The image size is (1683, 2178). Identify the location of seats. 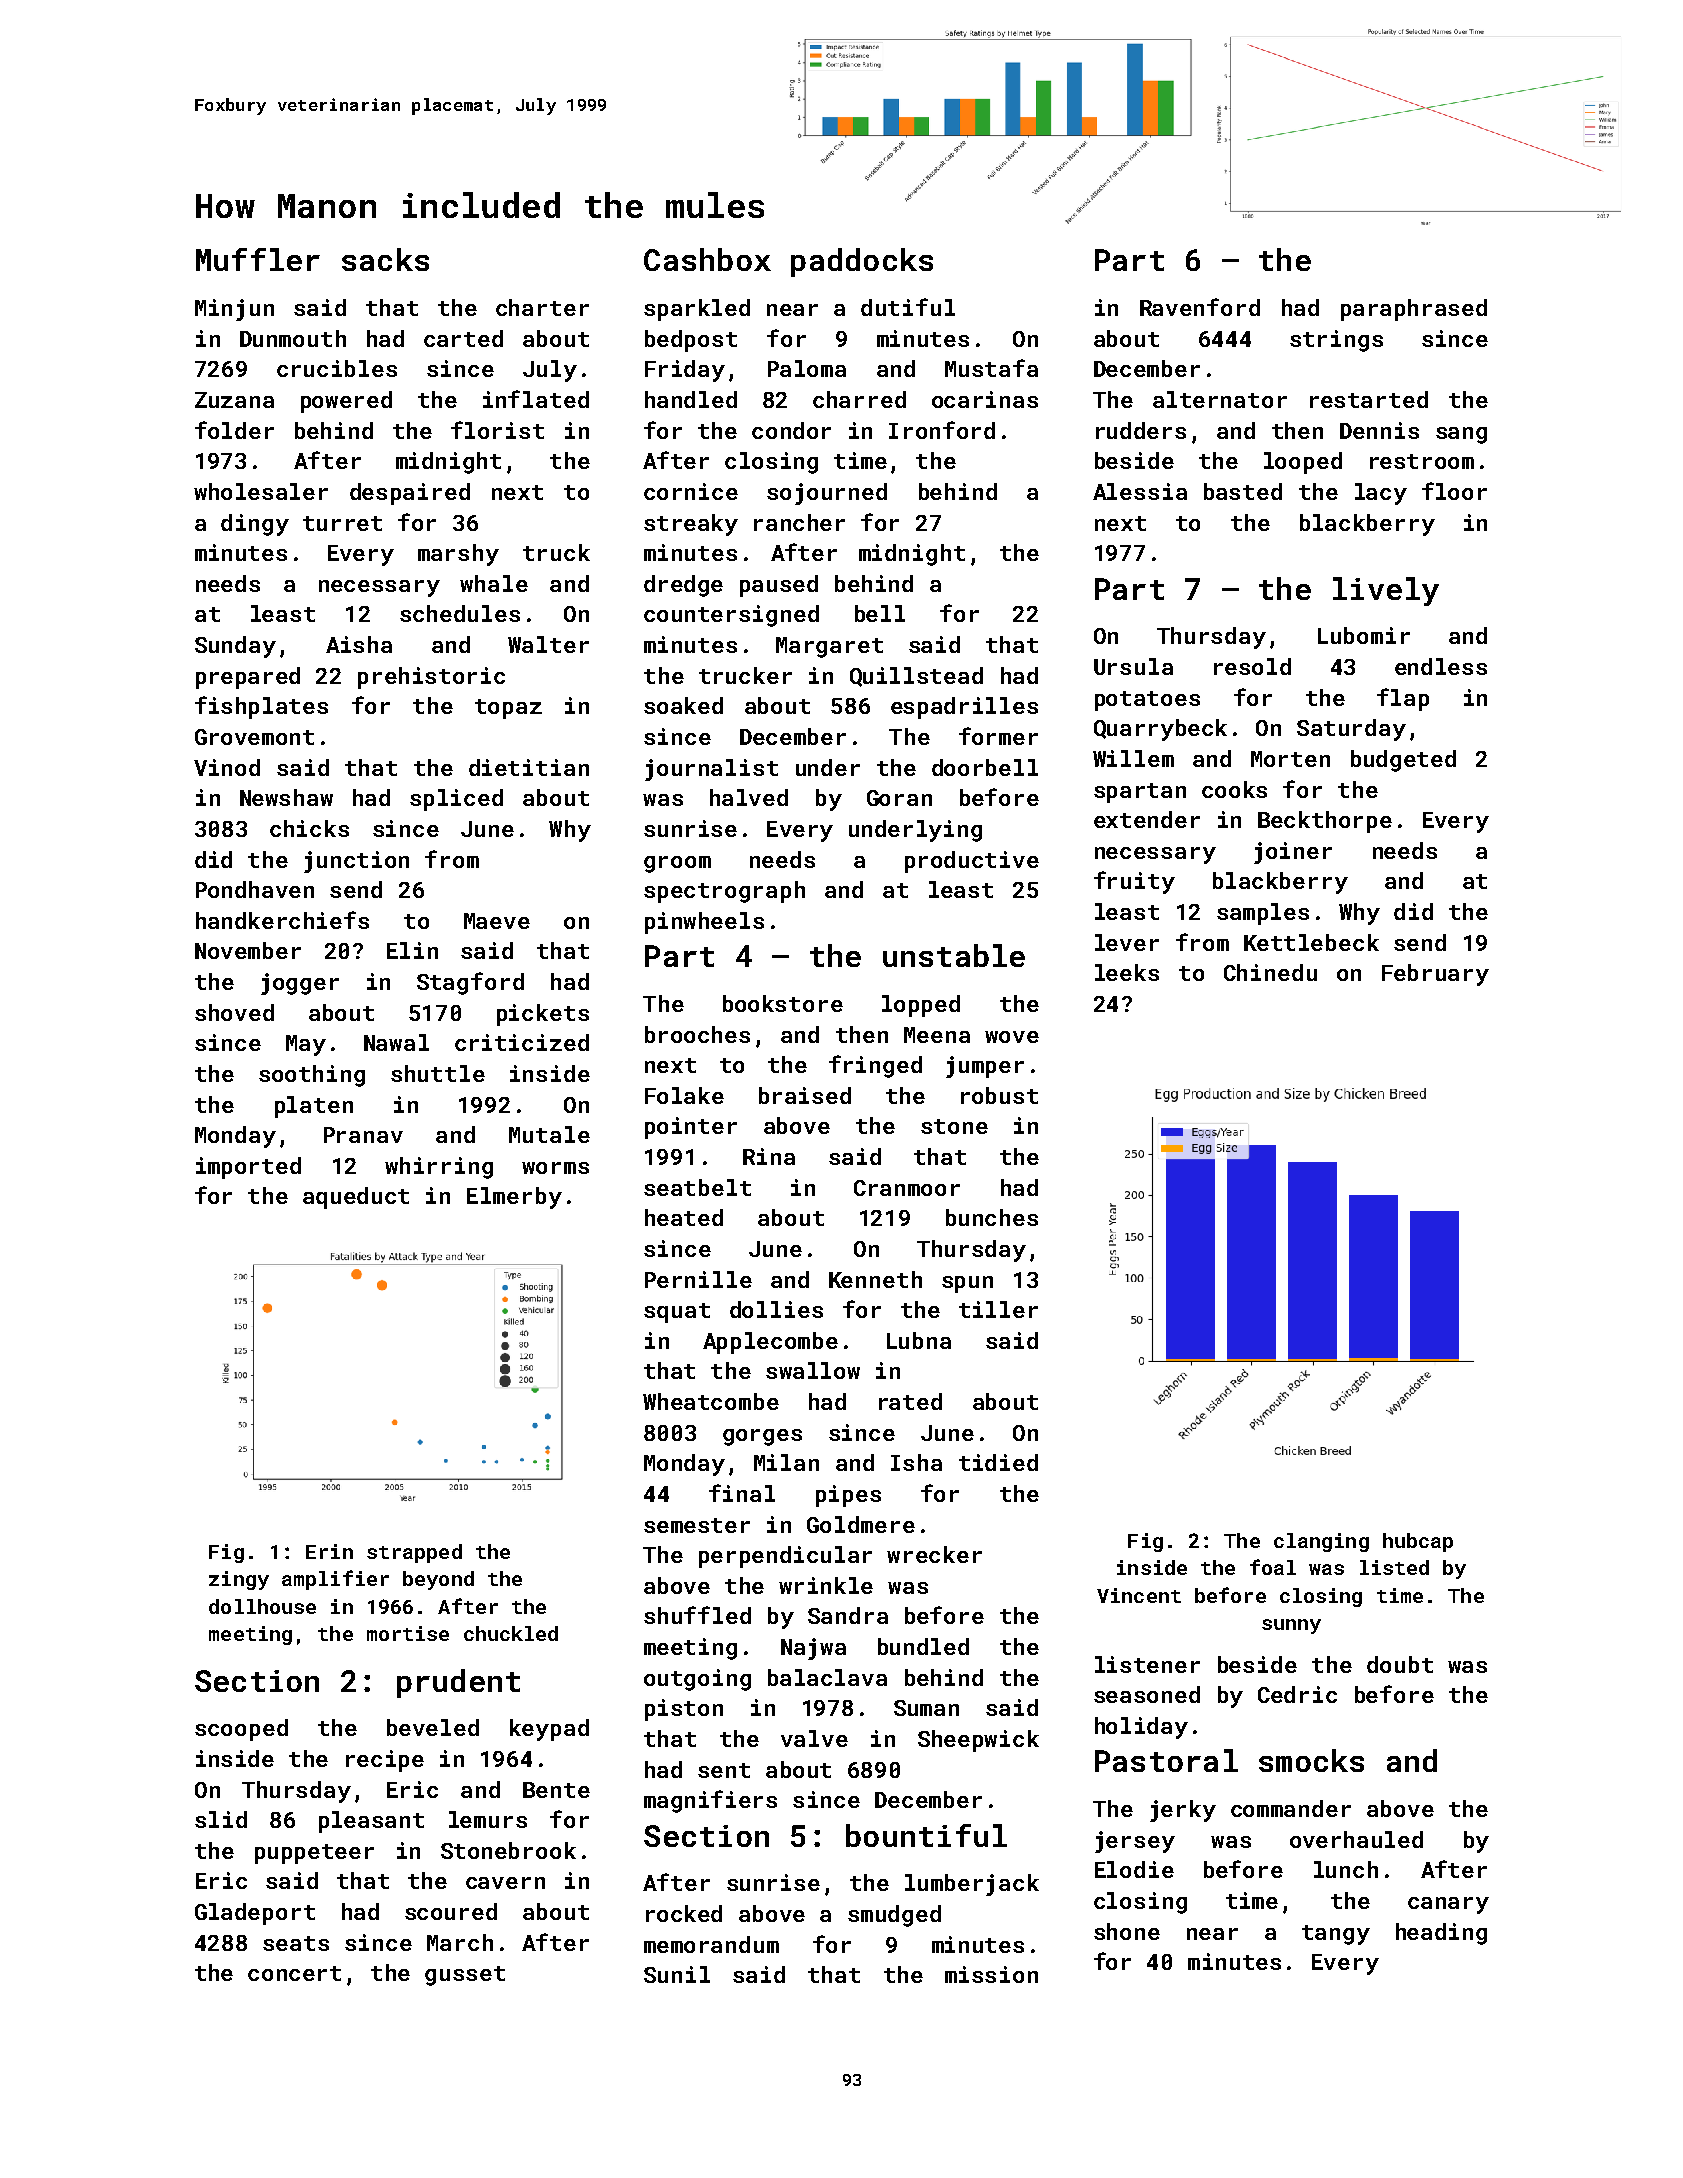
(296, 1943).
